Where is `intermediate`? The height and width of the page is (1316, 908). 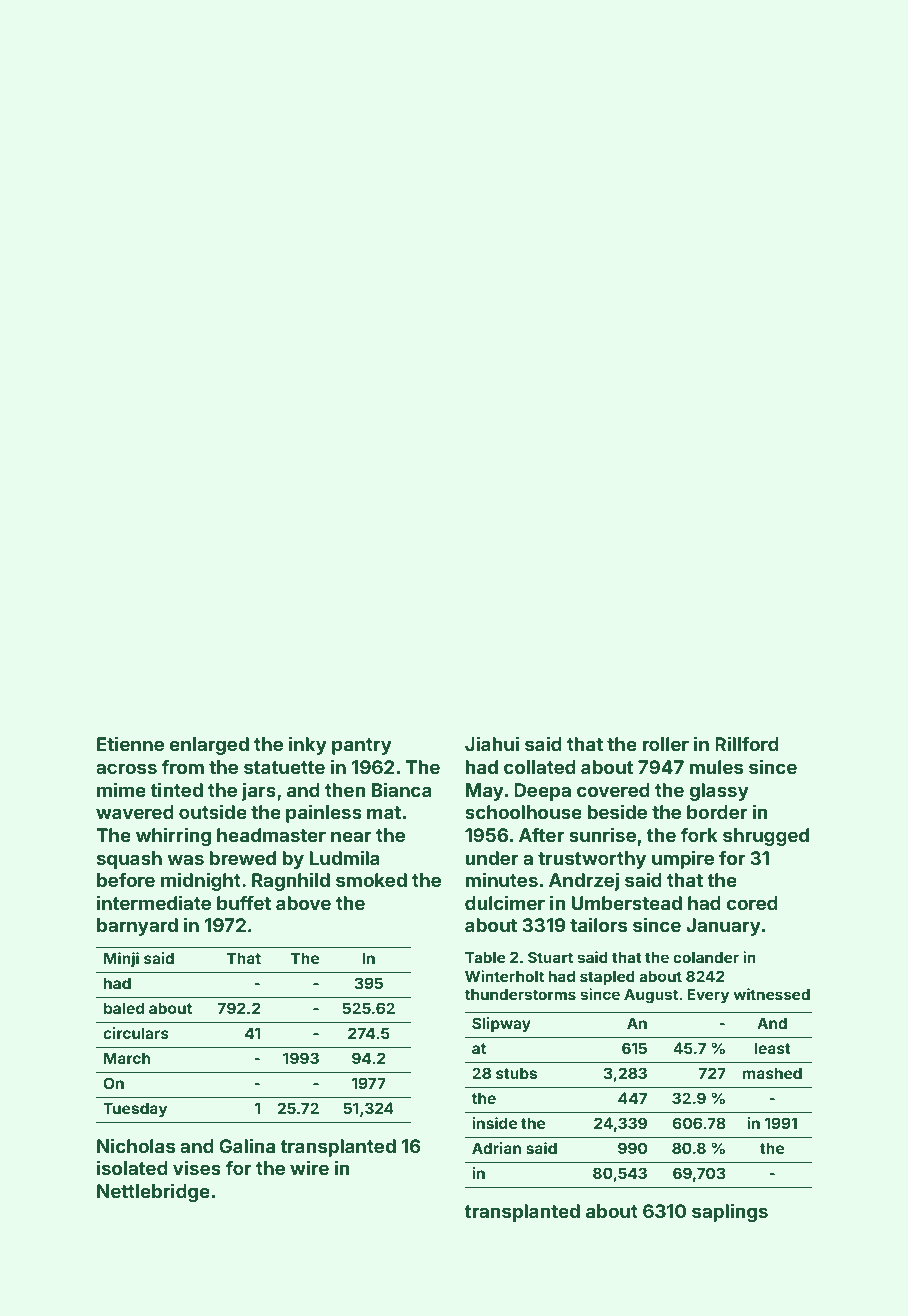
intermediate is located at coordinates (154, 902).
